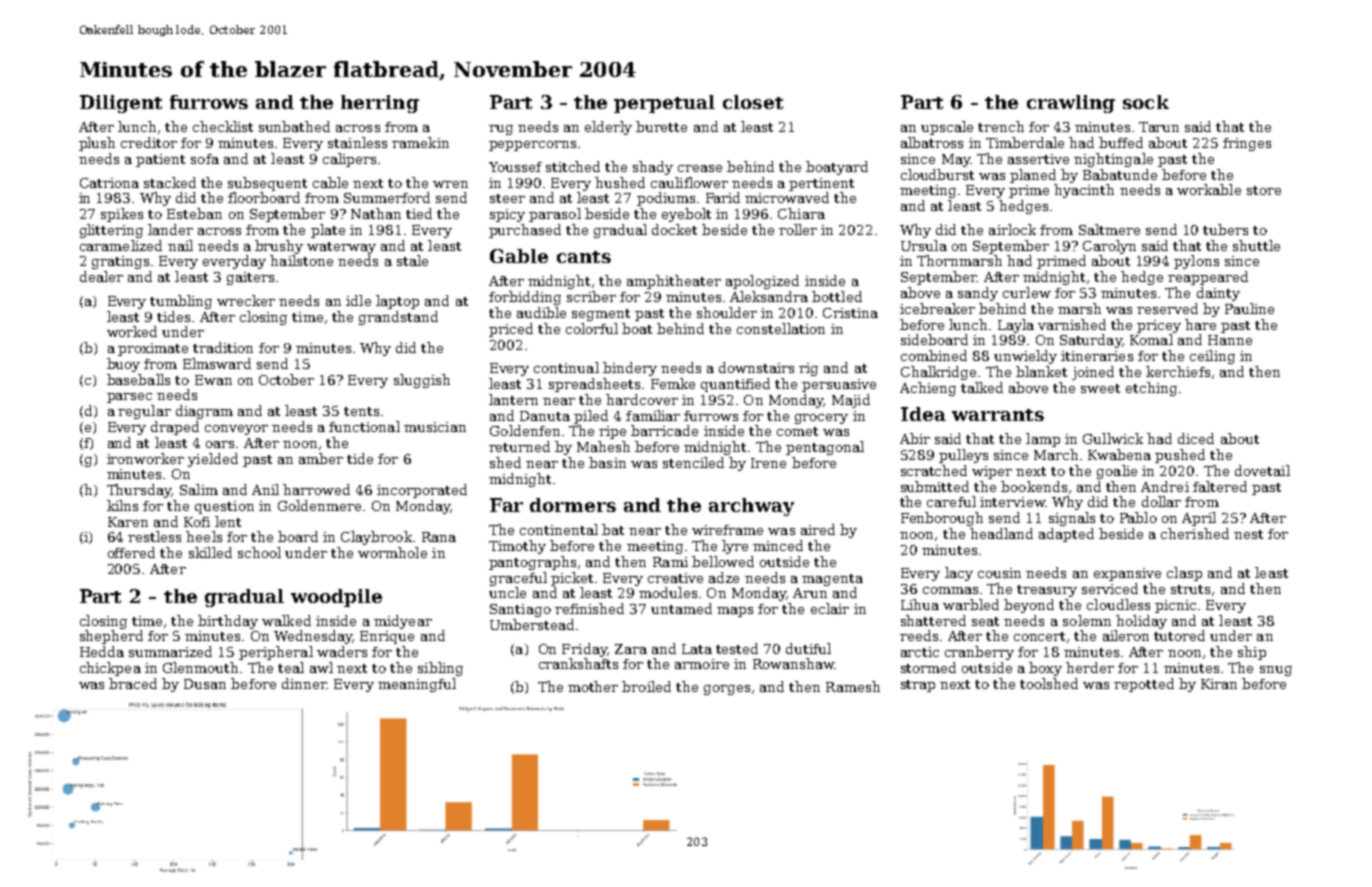 This document has height=887, width=1372. What do you see at coordinates (1071, 104) in the document?
I see `crawling` at bounding box center [1071, 104].
